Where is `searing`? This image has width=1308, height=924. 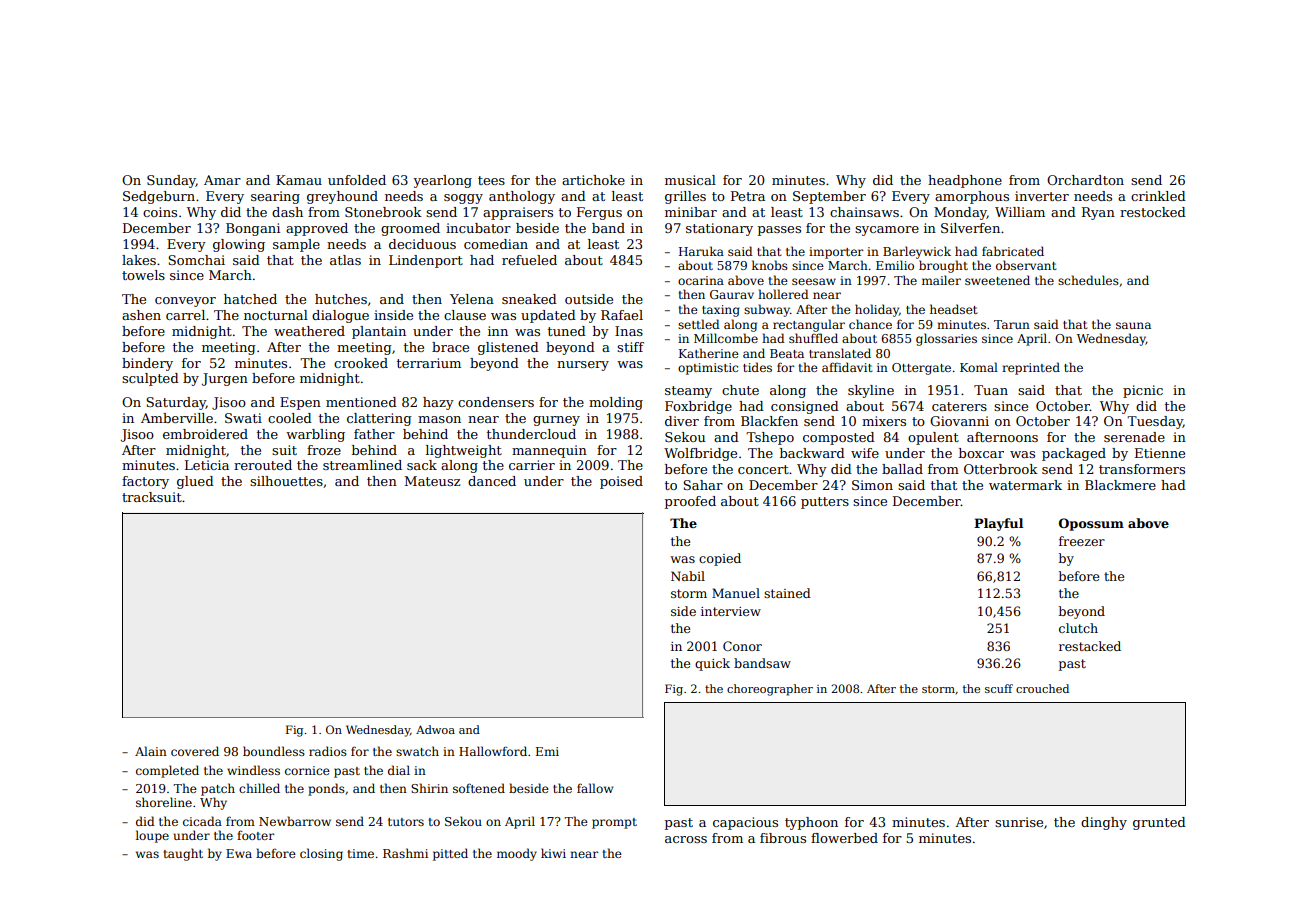 searing is located at coordinates (275, 197).
